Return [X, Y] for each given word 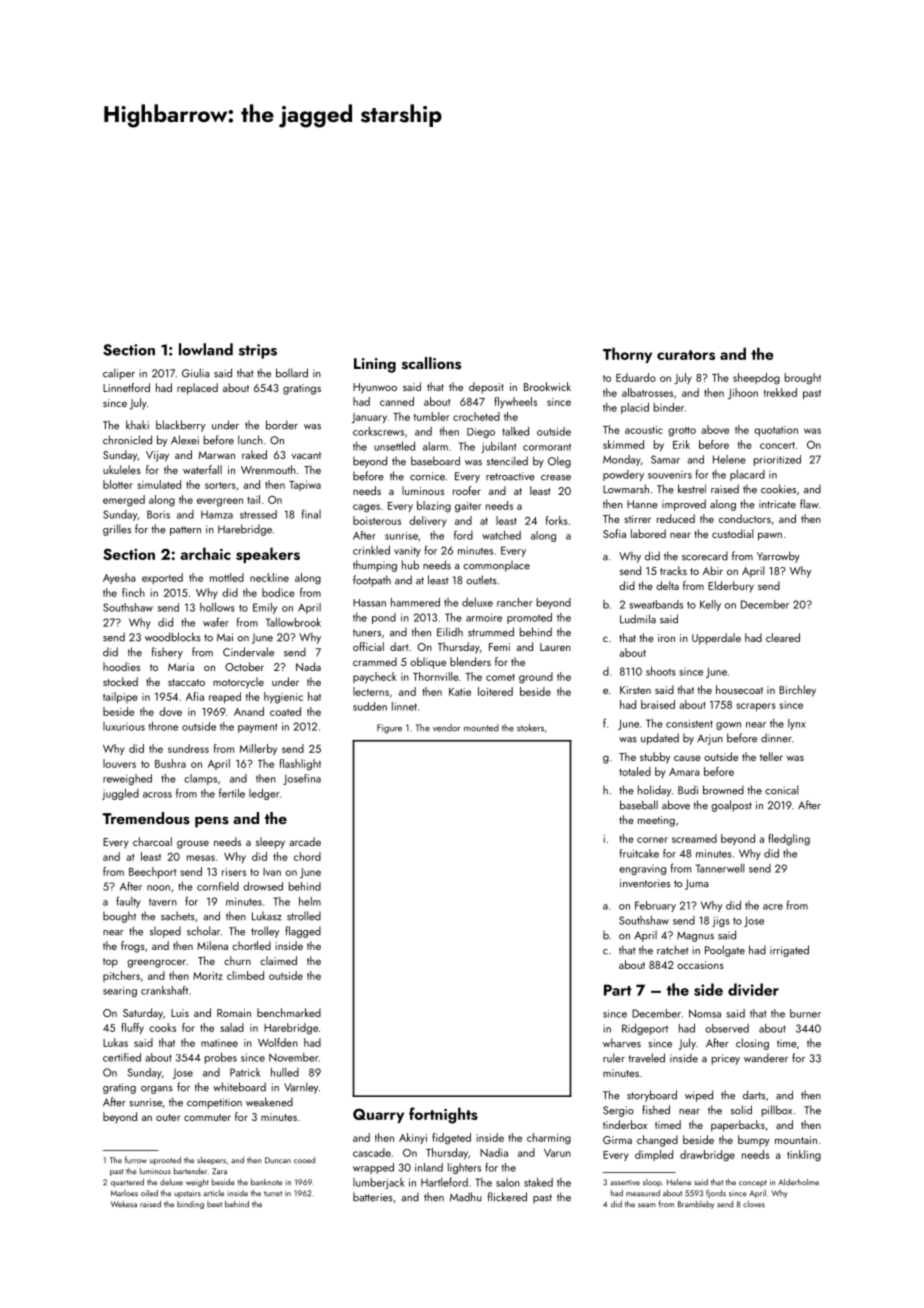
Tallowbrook [293, 622]
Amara [684, 772]
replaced [197, 389]
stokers [530, 728]
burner [805, 1013]
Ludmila [638, 619]
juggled [120, 794]
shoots [661, 671]
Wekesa [124, 1204]
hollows [217, 607]
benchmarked [289, 1012]
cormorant [547, 447]
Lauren [555, 647]
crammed [375, 661]
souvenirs [670, 475]
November [294, 1057]
